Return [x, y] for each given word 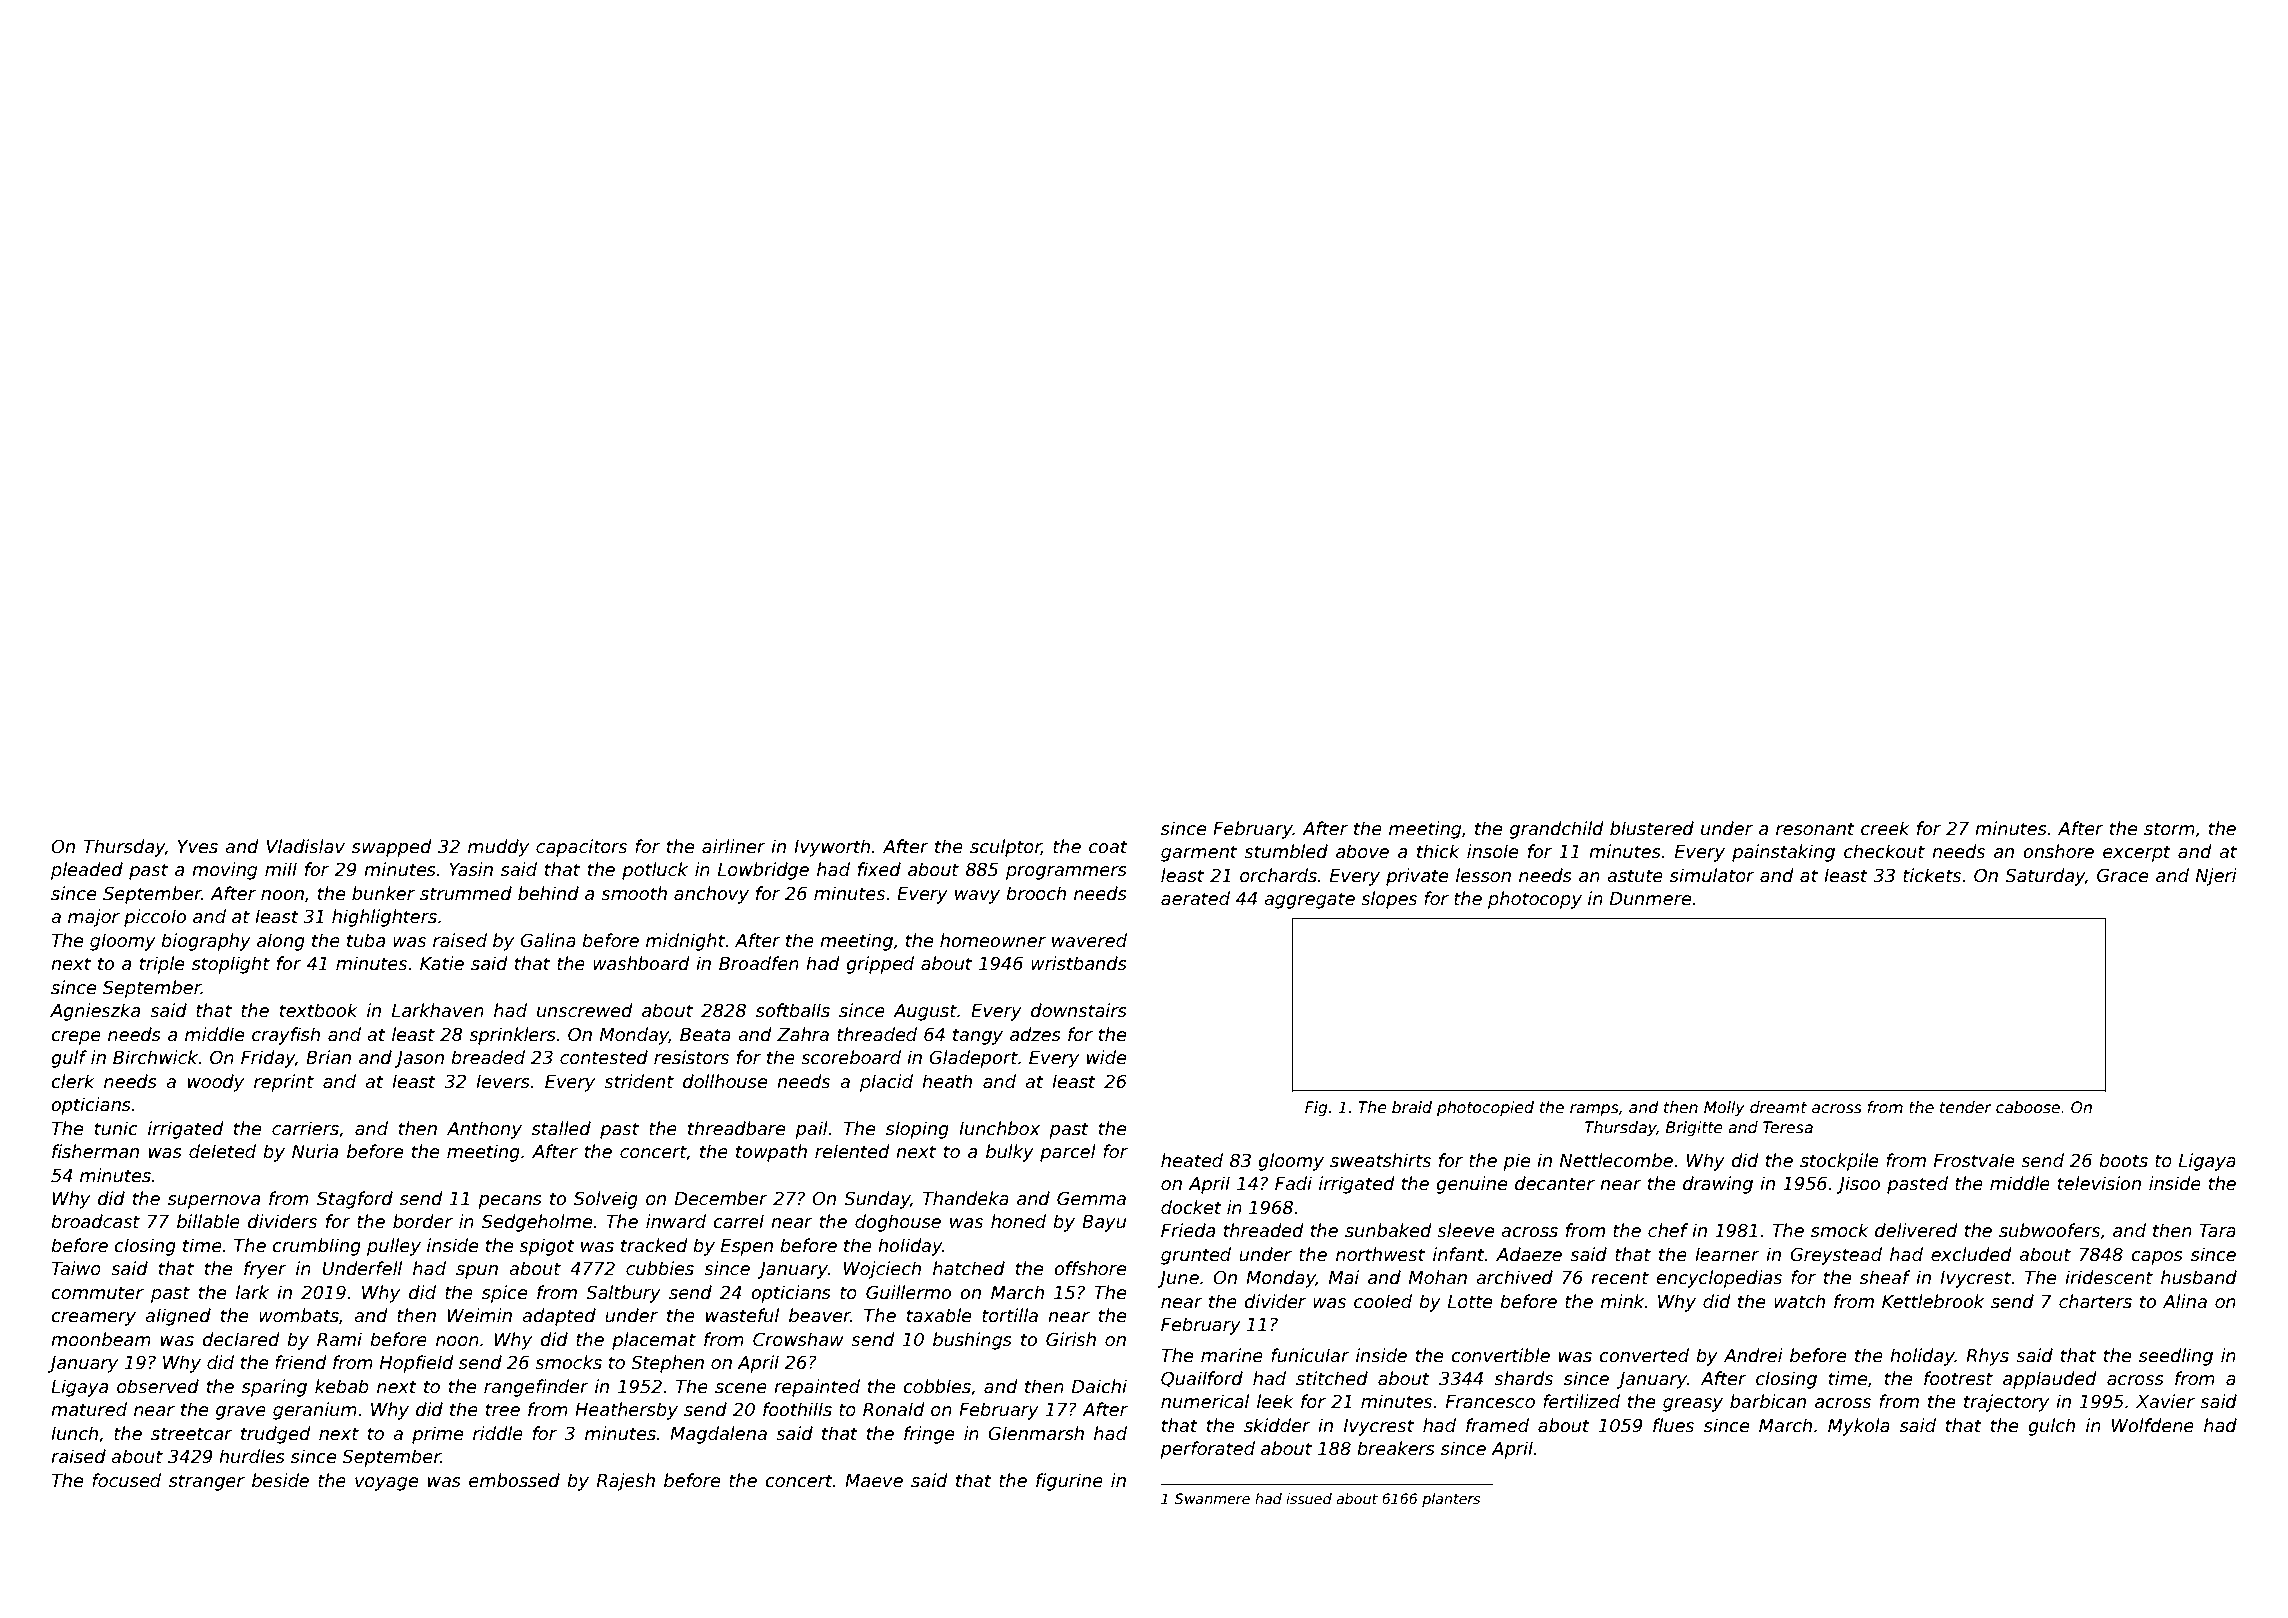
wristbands [1079, 963]
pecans [510, 1202]
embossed [514, 1480]
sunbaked [1388, 1230]
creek [1885, 828]
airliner [733, 846]
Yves [198, 847]
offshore [1090, 1268]
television [2099, 1183]
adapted [559, 1317]
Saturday [2045, 877]
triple [162, 965]
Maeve [874, 1481]
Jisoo [1858, 1185]
